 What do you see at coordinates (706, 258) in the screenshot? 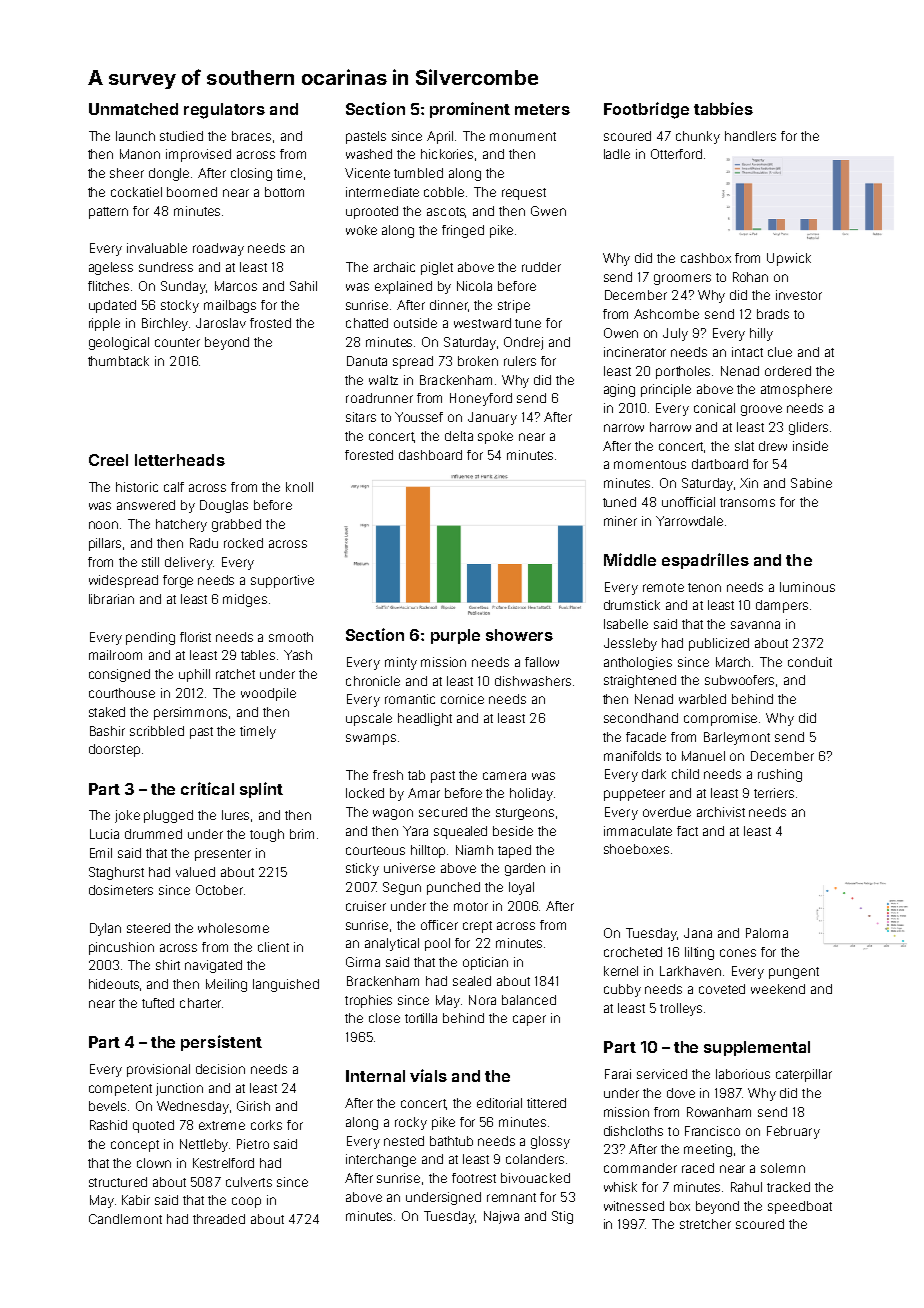
I see `cashbox` at bounding box center [706, 258].
